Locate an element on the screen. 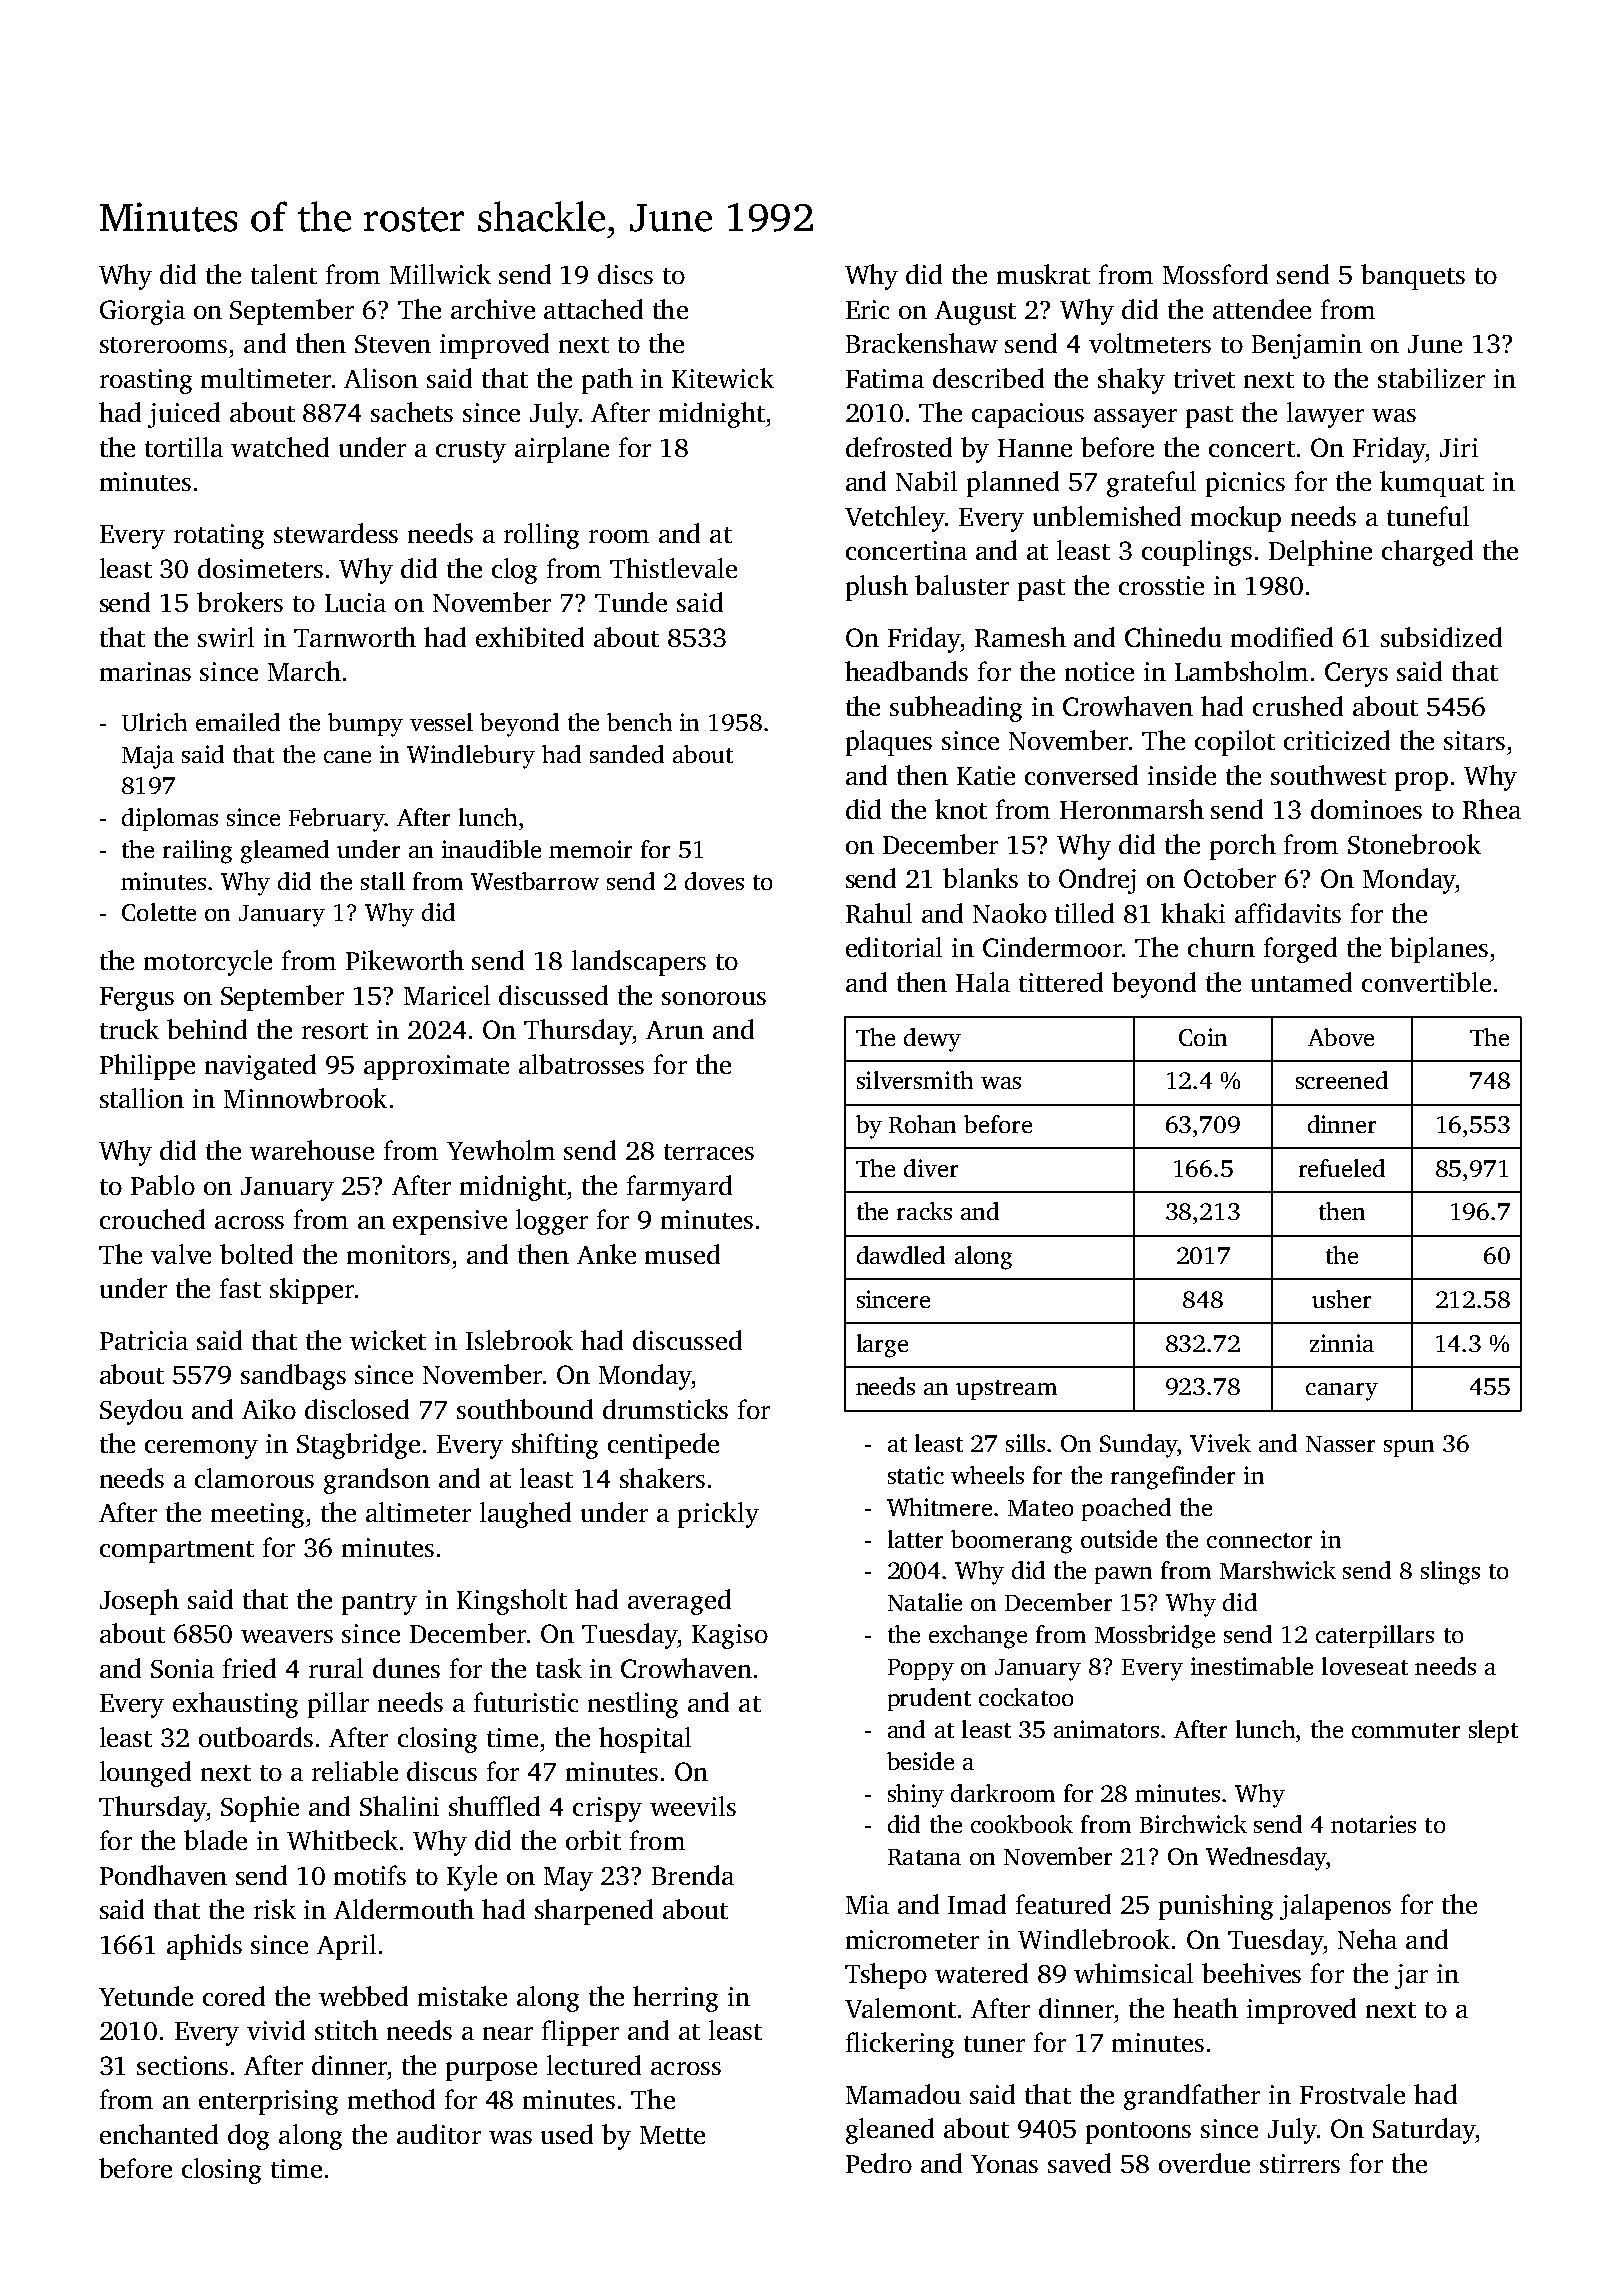 The width and height of the screenshot is (1620, 2292). purpose is located at coordinates (491, 2071).
